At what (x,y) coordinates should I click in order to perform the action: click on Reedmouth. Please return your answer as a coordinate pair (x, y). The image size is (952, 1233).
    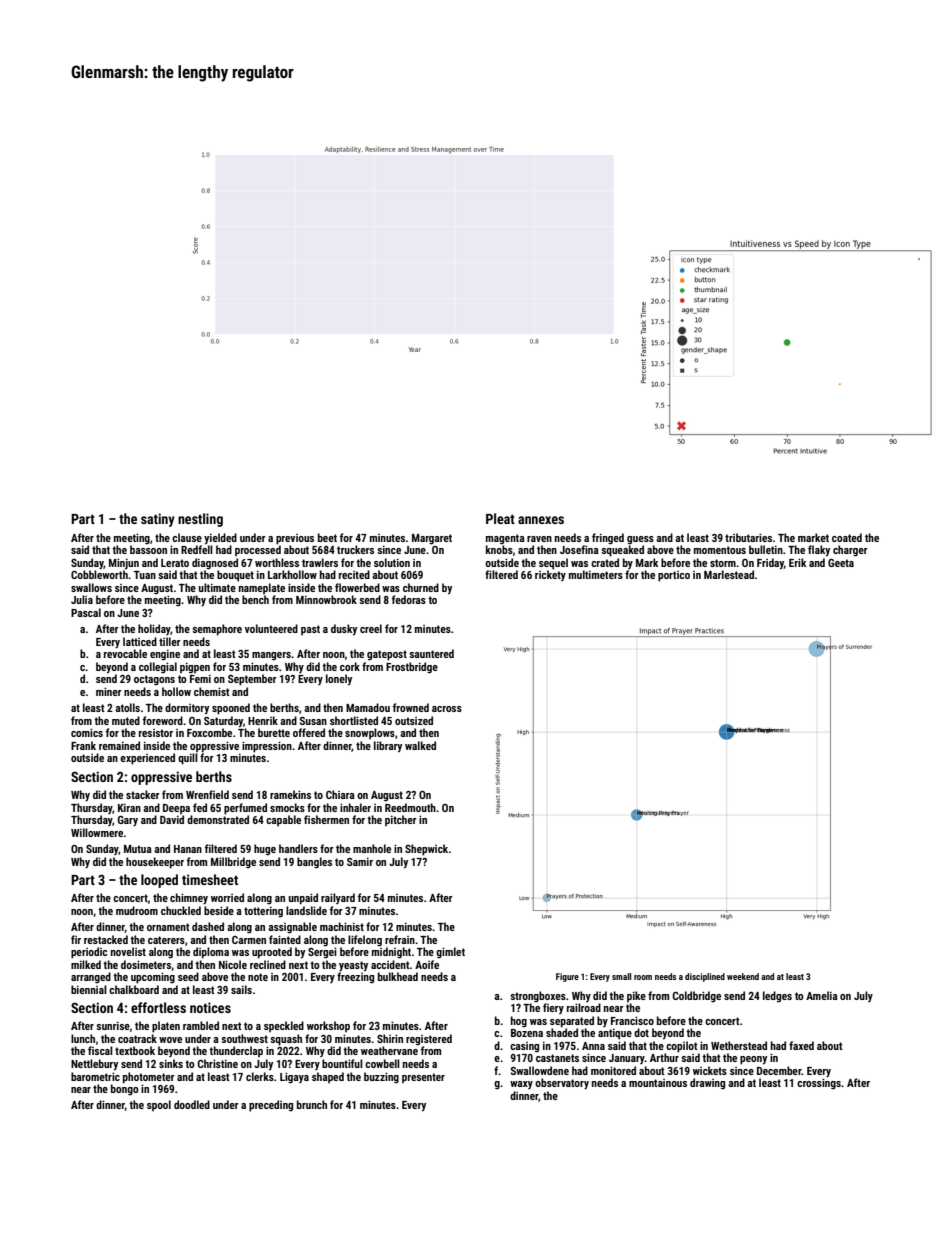
    Looking at the image, I should click on (410, 807).
